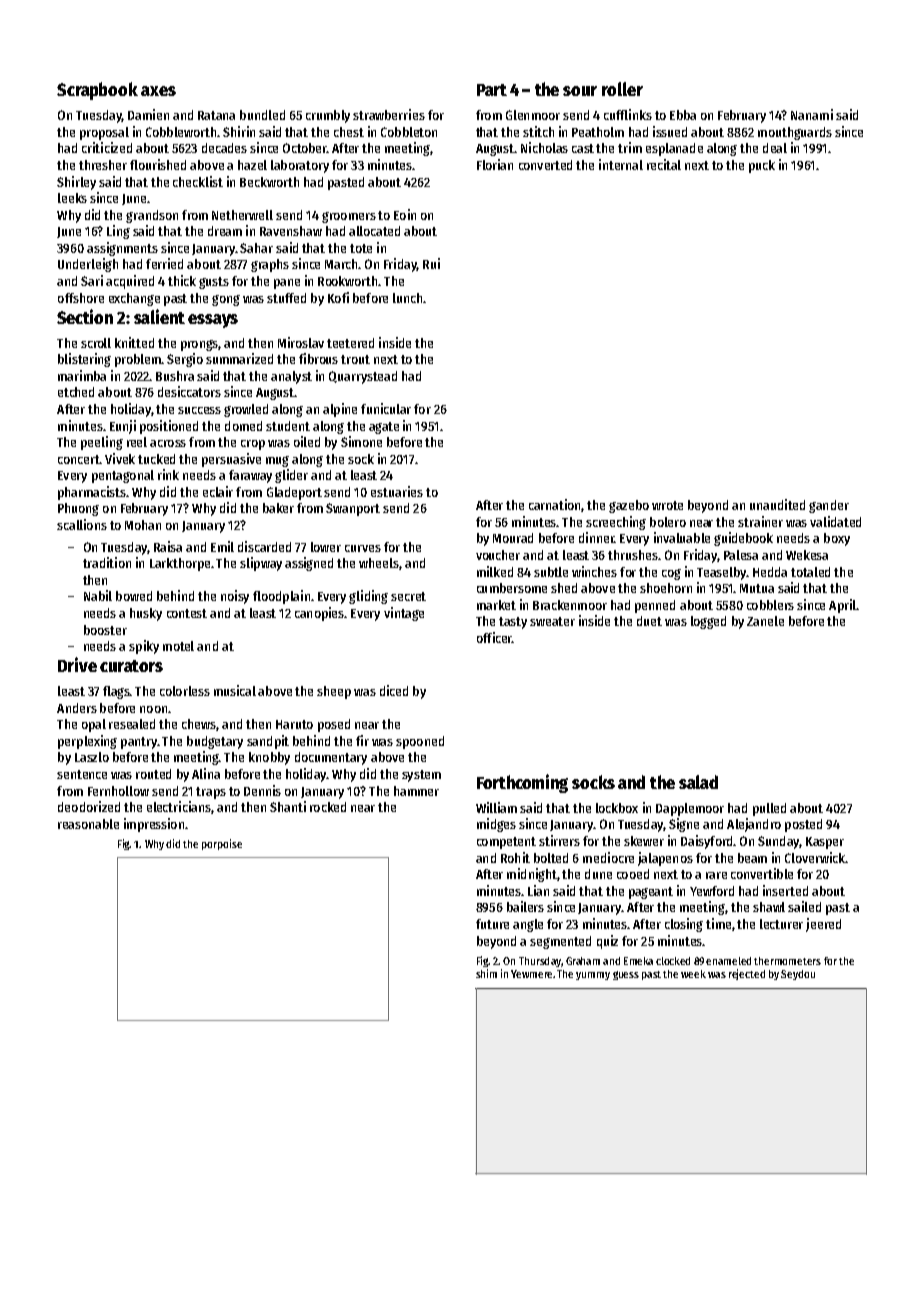 This screenshot has height=1308, width=924. What do you see at coordinates (421, 776) in the screenshot?
I see `system` at bounding box center [421, 776].
